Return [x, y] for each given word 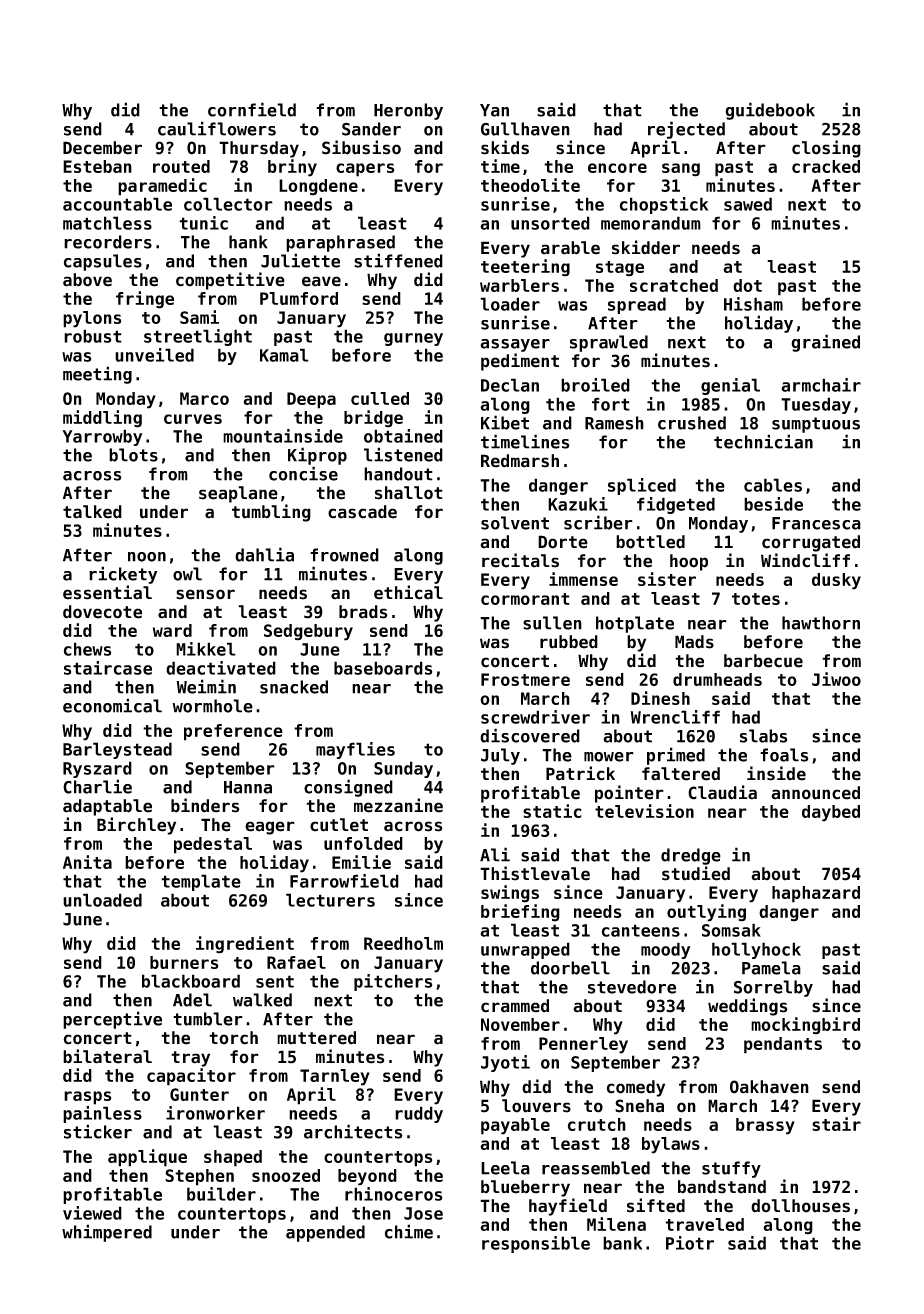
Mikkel [206, 649]
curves [193, 419]
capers [365, 170]
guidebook [770, 111]
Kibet [505, 422]
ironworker [215, 1113]
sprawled [609, 343]
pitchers [393, 982]
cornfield [252, 109]
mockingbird [805, 1026]
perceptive [112, 1020]
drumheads [717, 679]
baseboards [383, 668]
